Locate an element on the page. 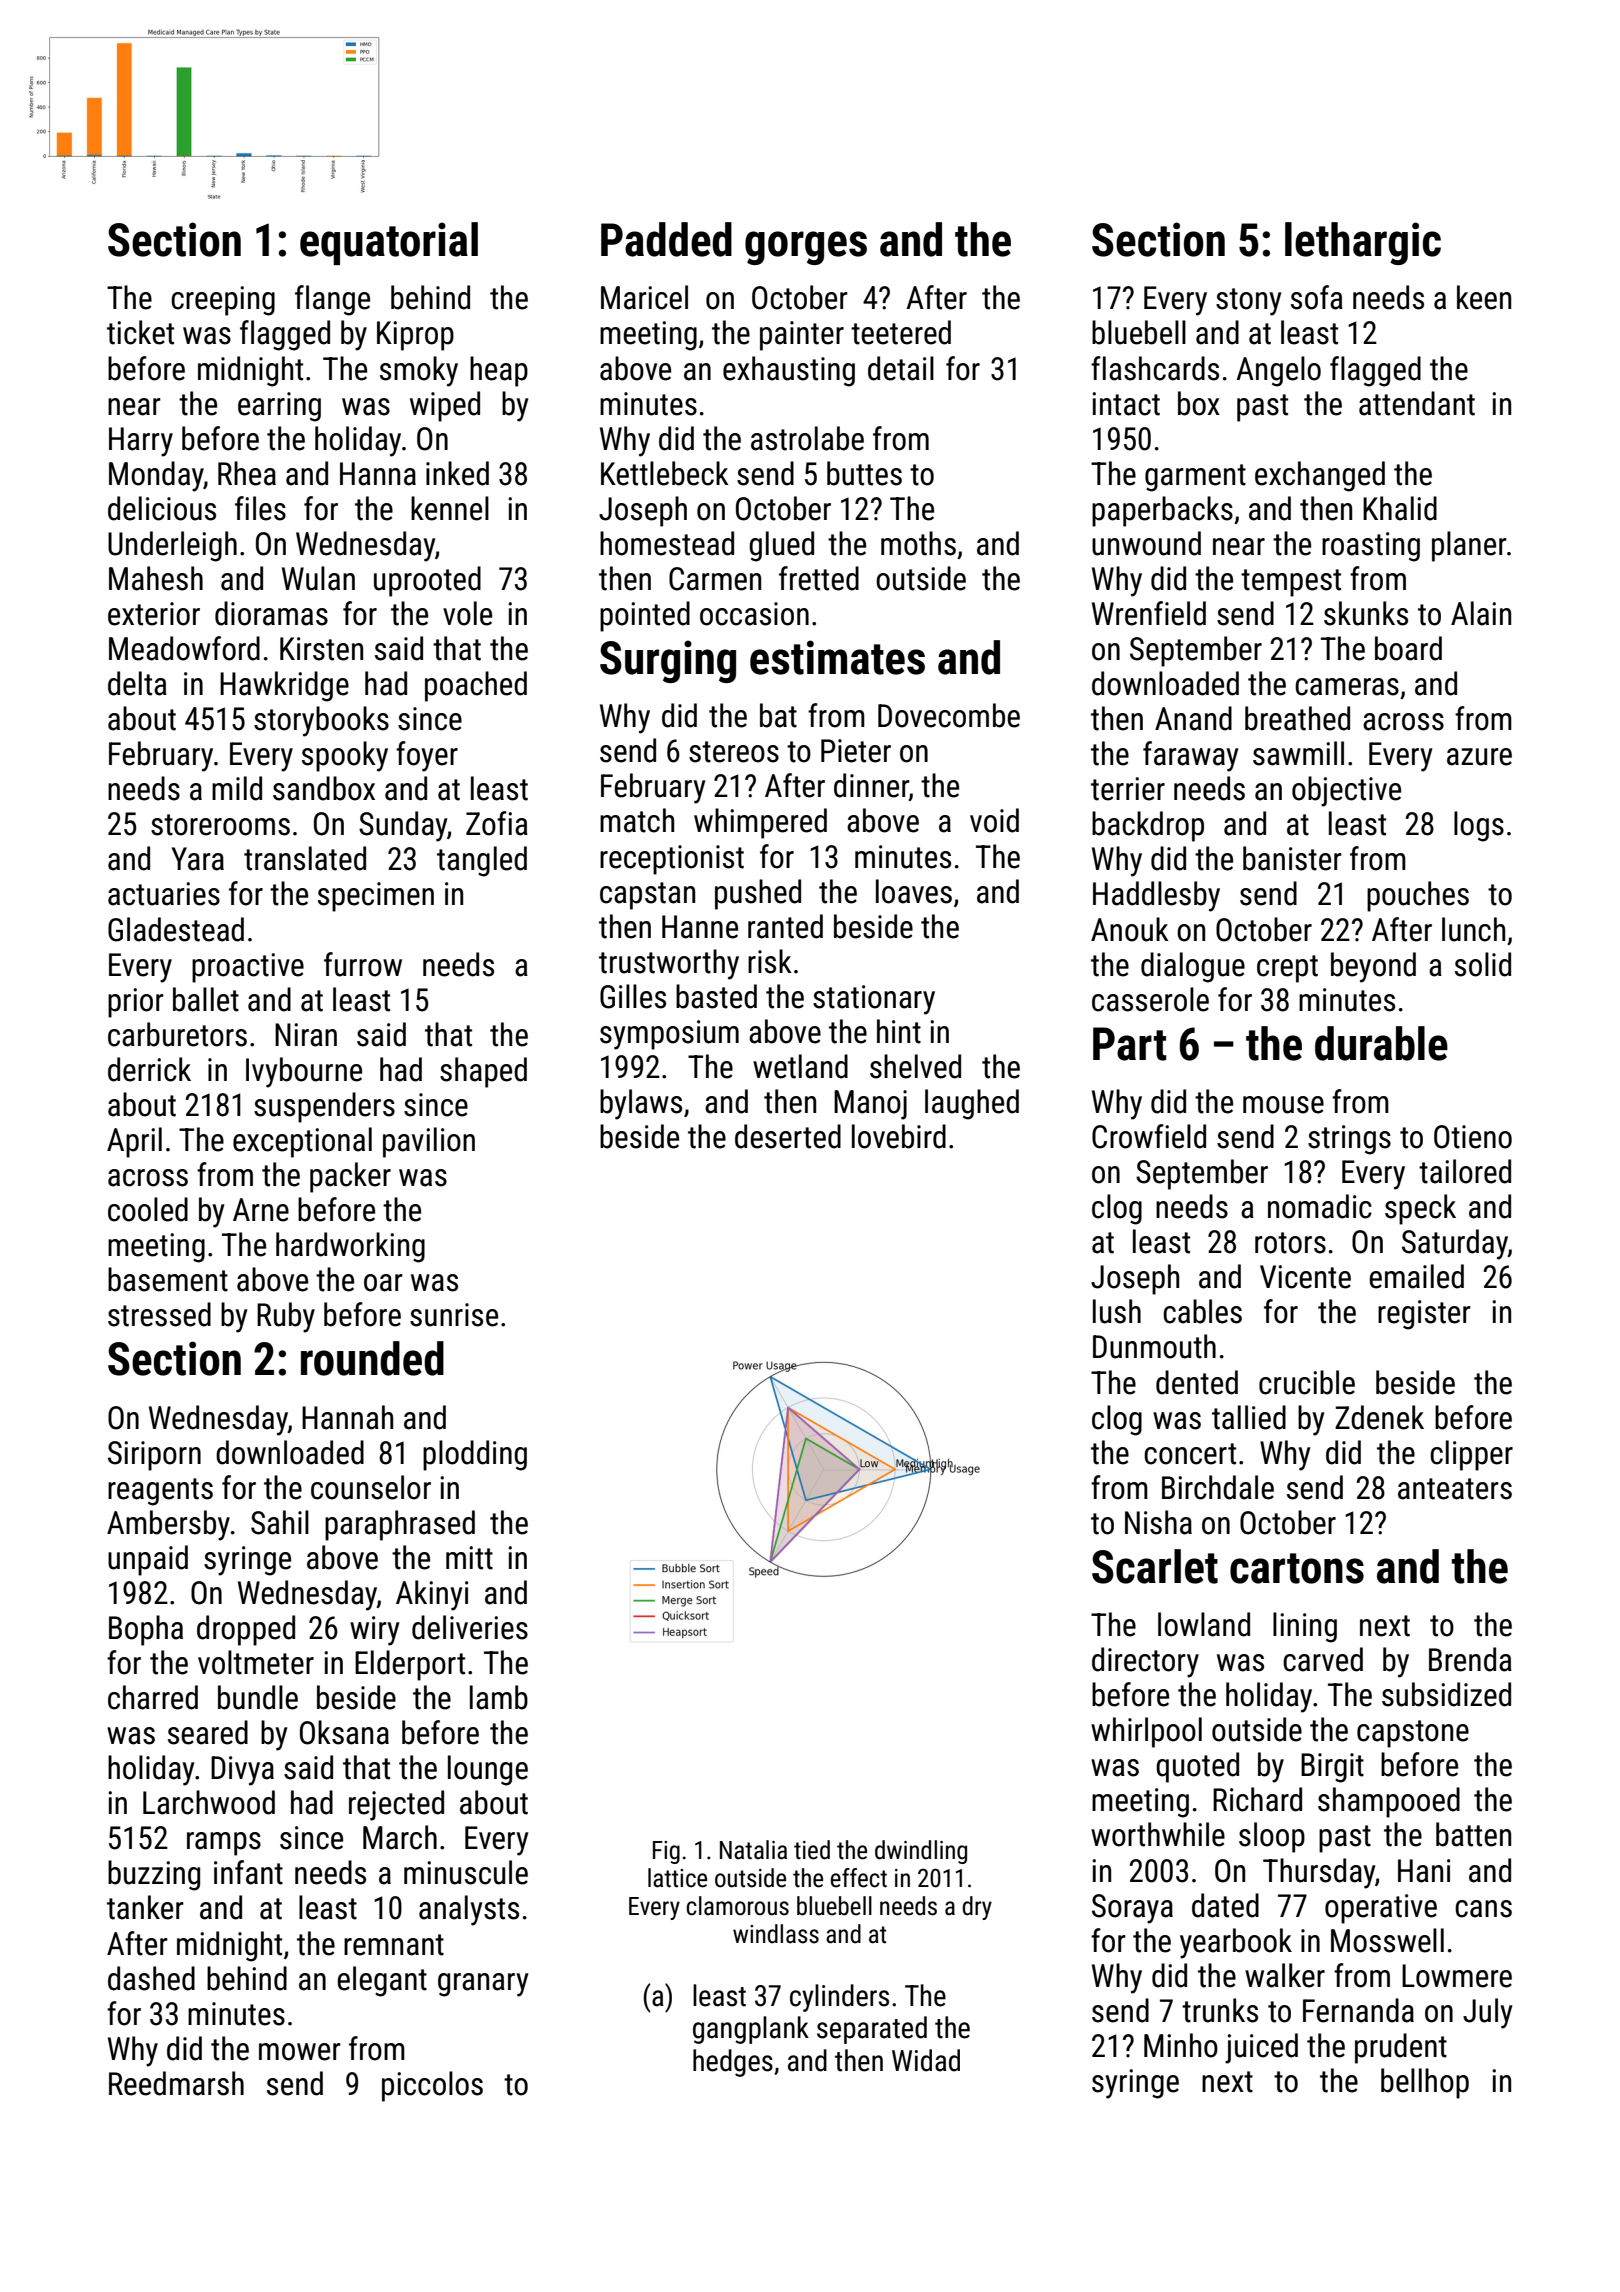 This page has width=1620, height=2292. Widad is located at coordinates (926, 2060).
